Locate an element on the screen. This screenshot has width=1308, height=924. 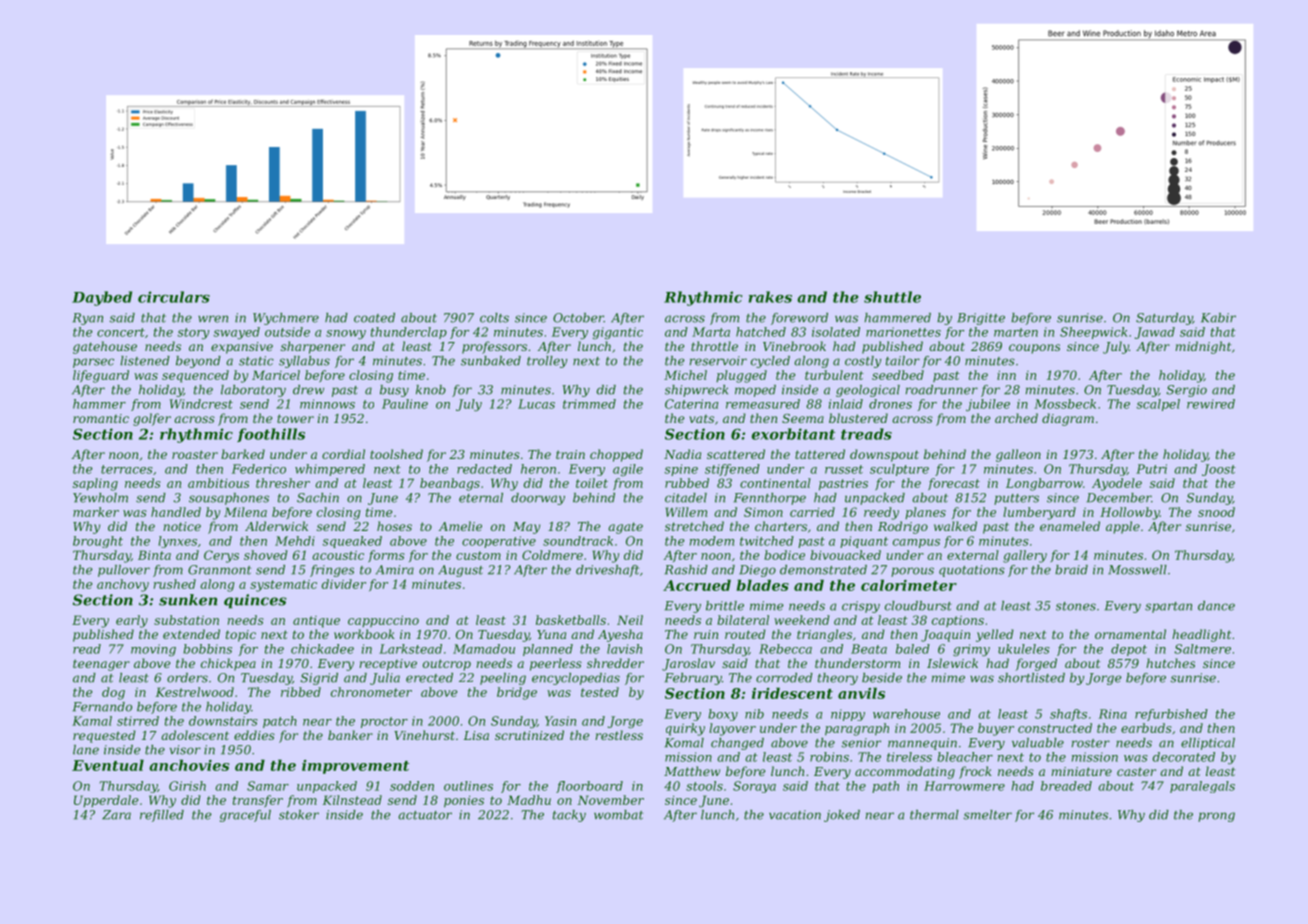
blades is located at coordinates (763, 585).
